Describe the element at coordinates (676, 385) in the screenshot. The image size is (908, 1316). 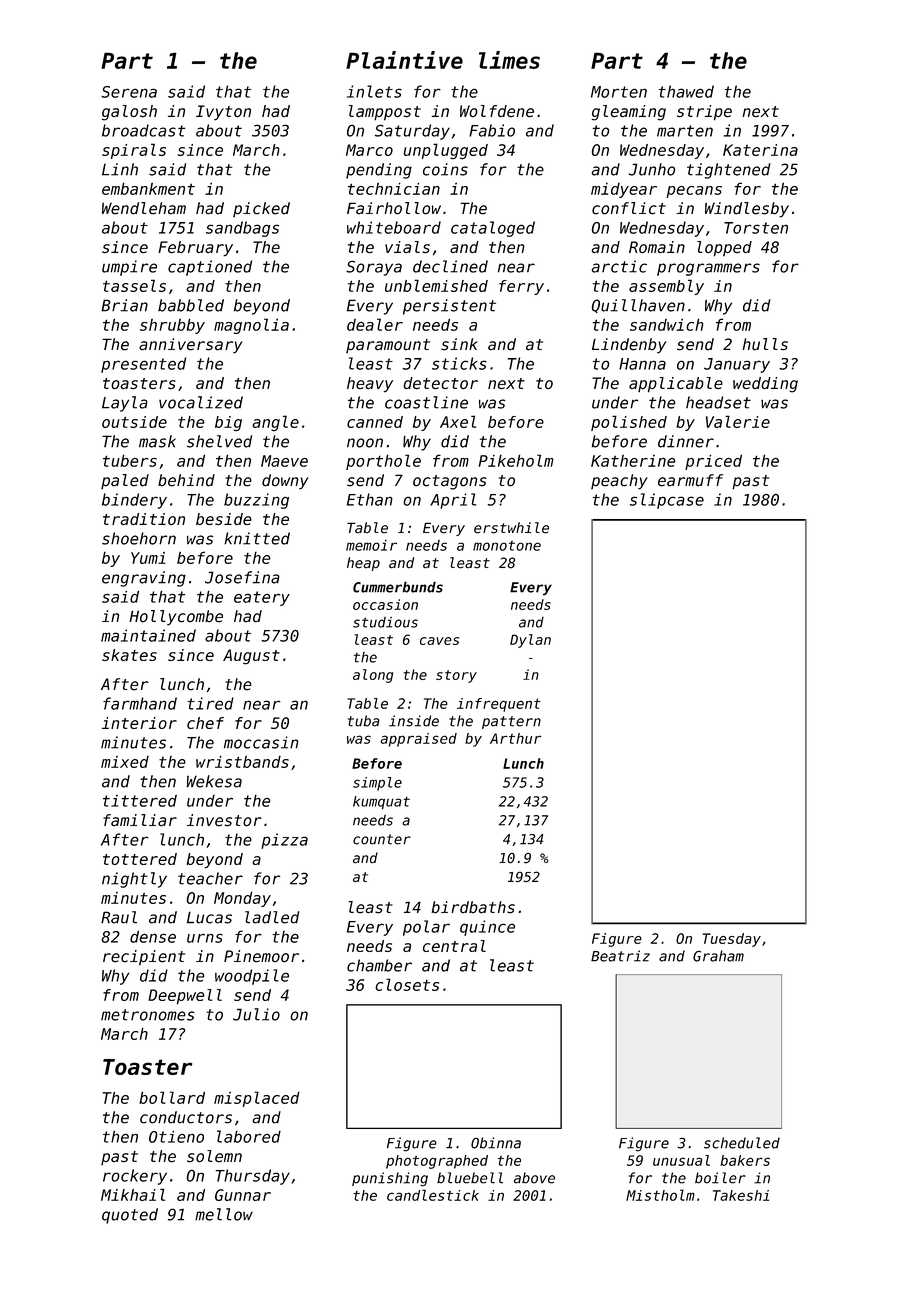
I see `applicable` at that location.
